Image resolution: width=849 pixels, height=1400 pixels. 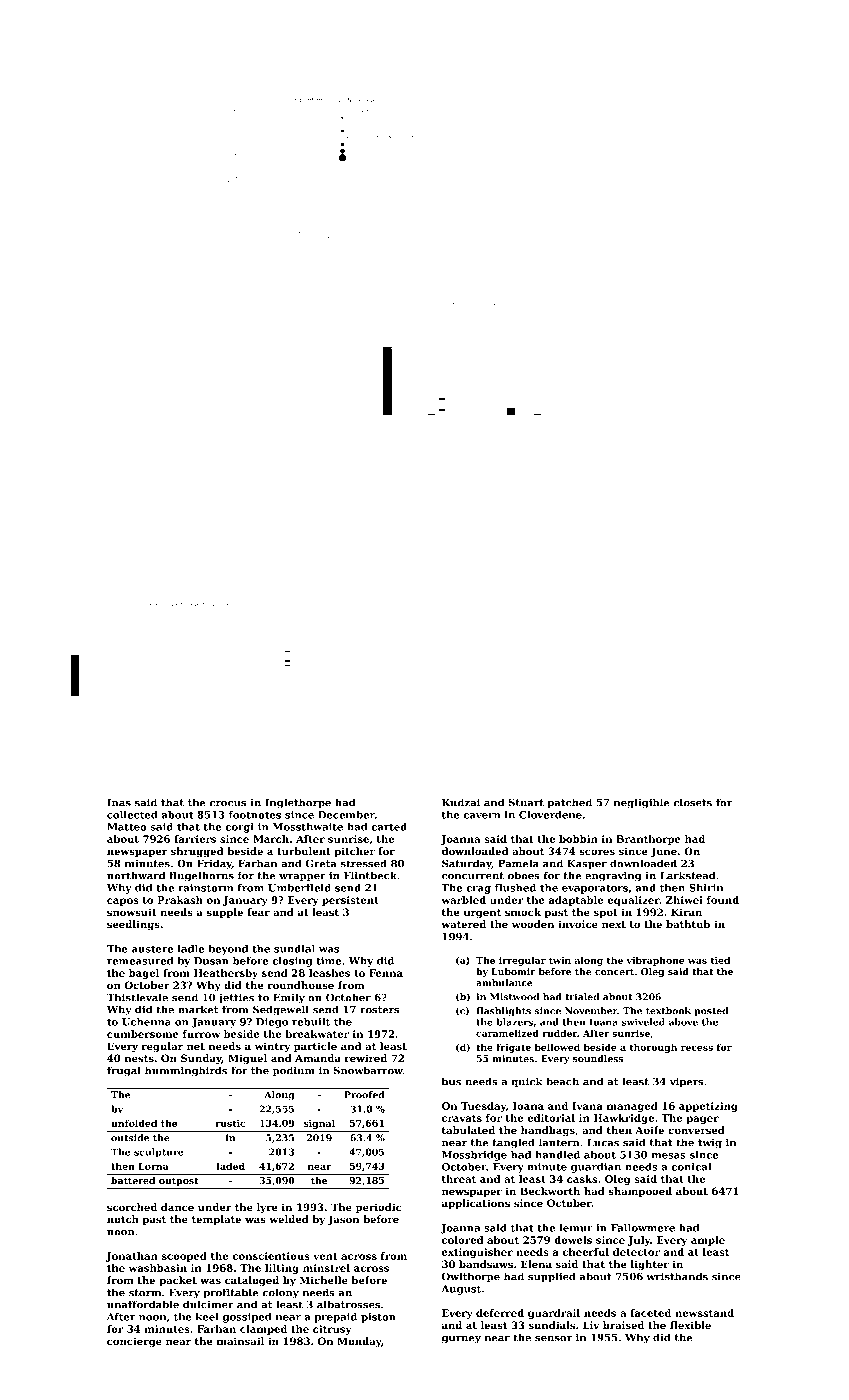 What do you see at coordinates (127, 827) in the screenshot?
I see `Matteo` at bounding box center [127, 827].
